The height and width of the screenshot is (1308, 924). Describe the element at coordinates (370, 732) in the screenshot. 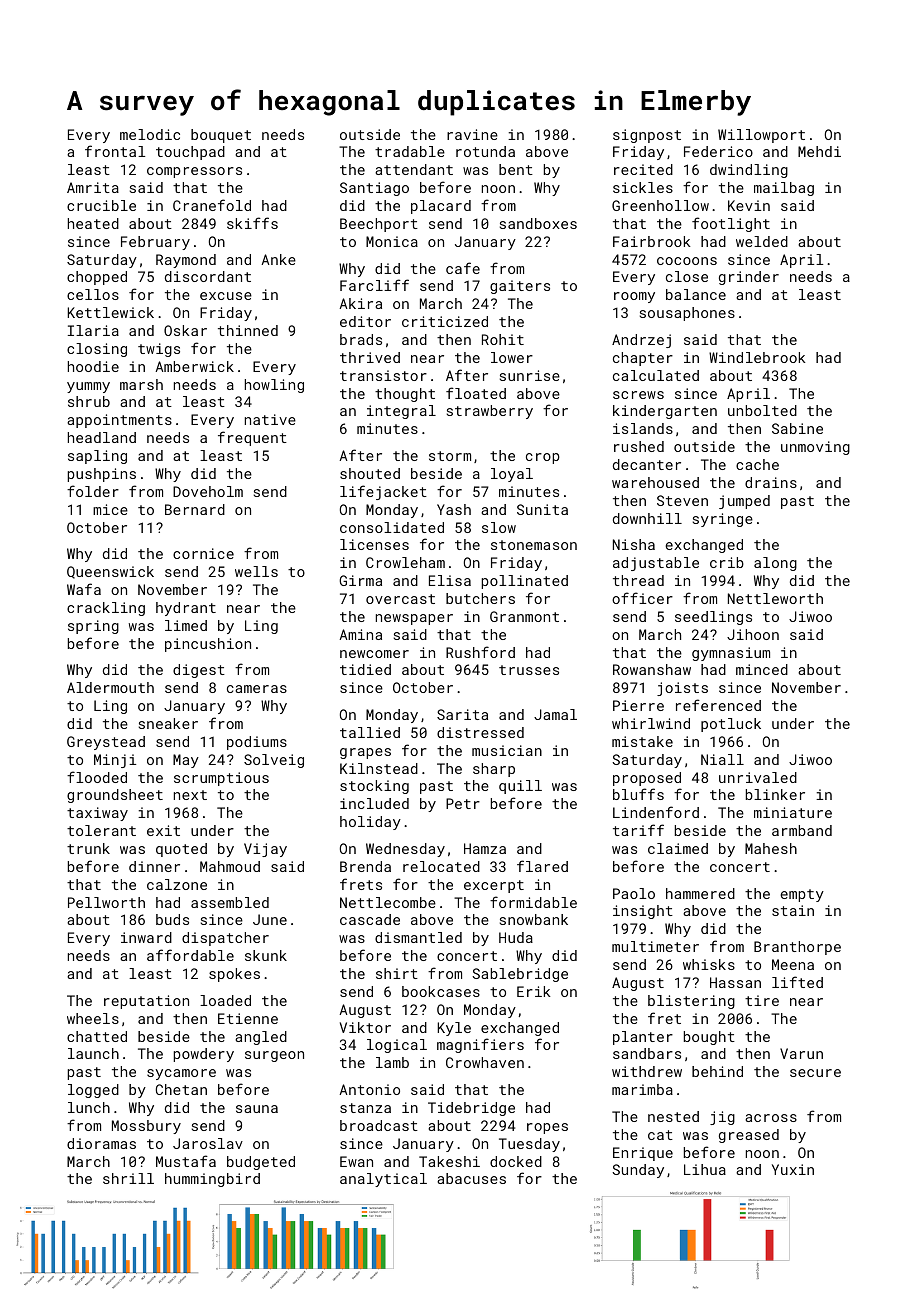

I see `tallied` at that location.
